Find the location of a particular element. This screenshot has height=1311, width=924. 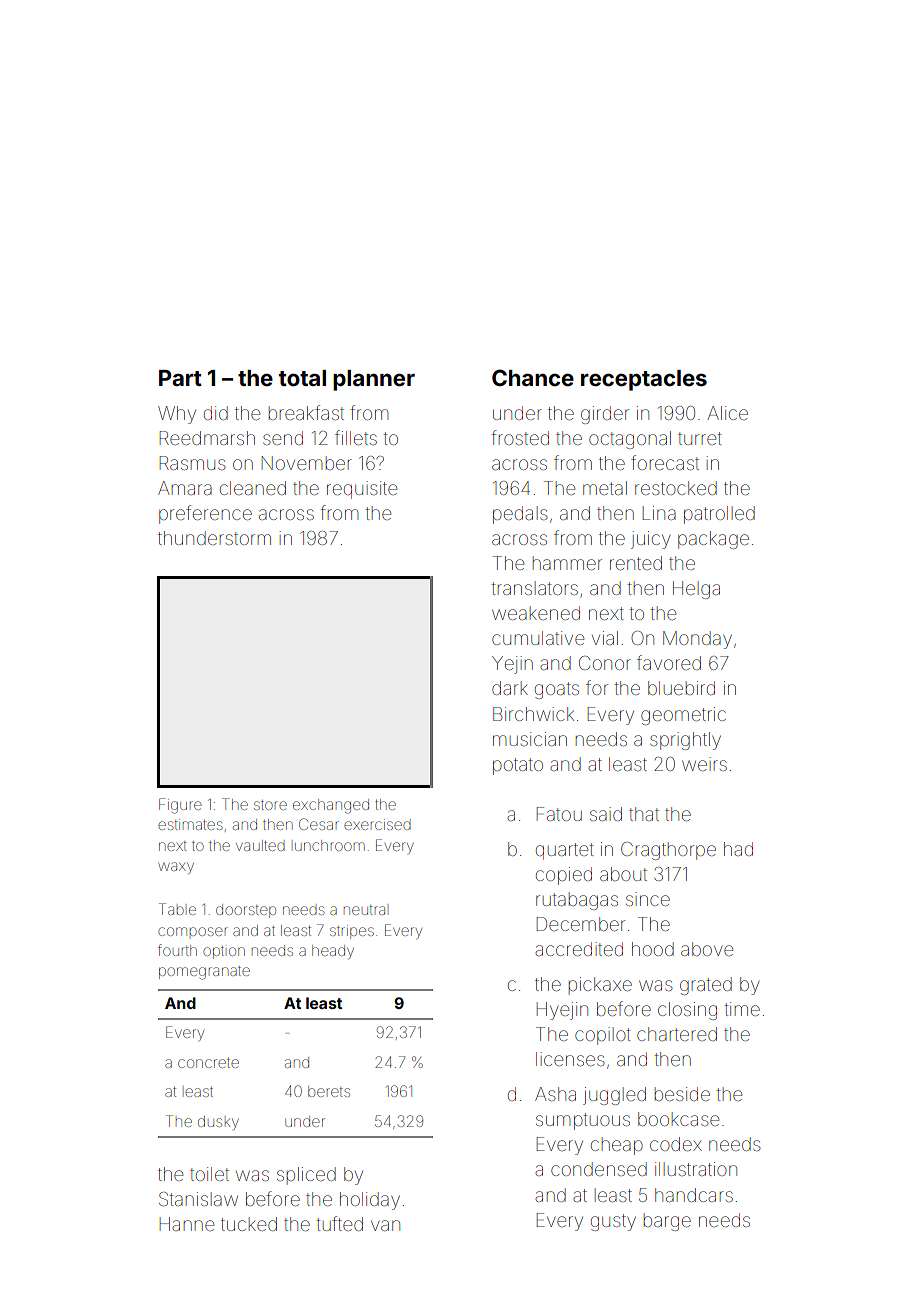

preference is located at coordinates (205, 514).
